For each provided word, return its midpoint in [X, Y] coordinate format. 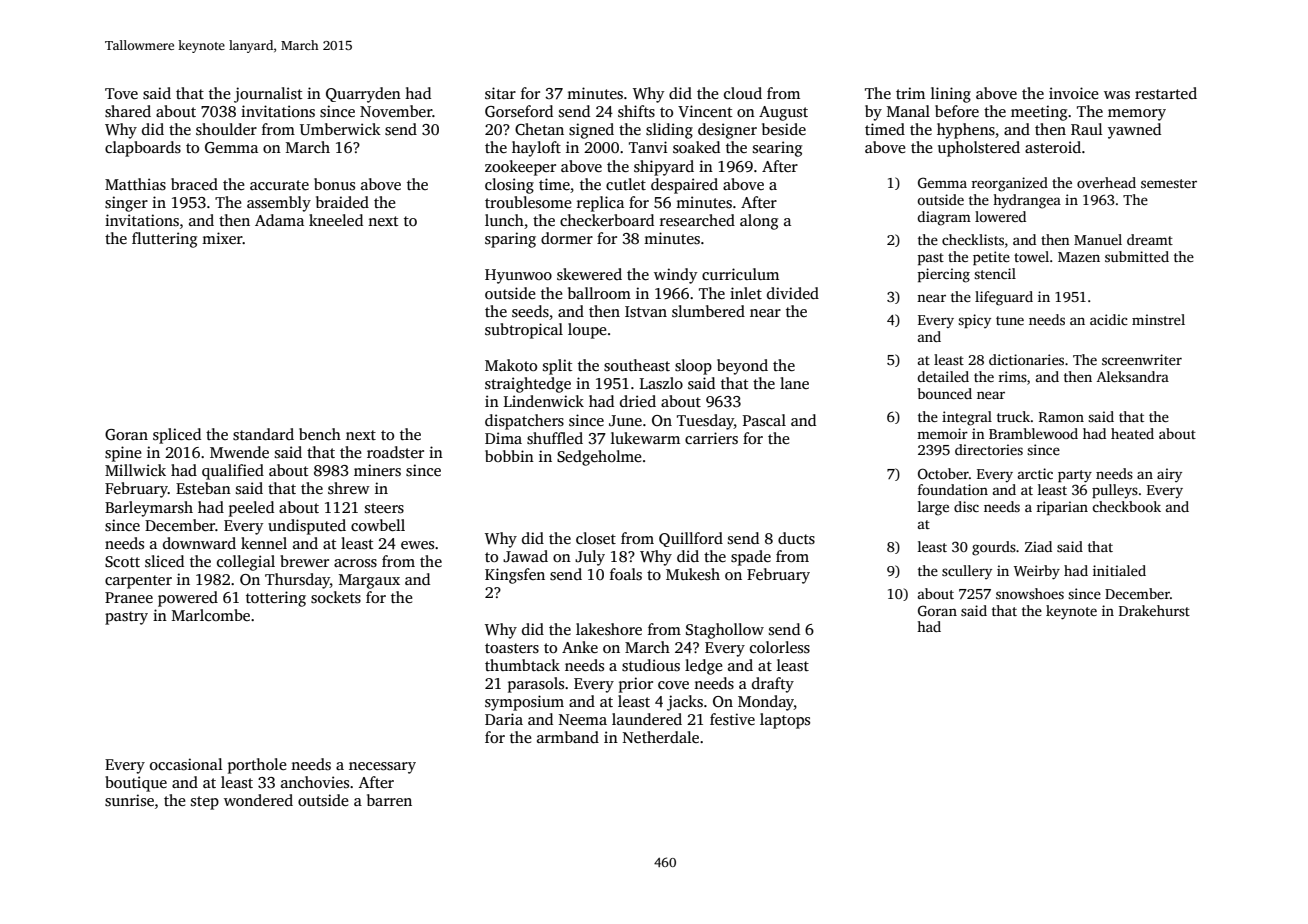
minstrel [1158, 319]
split [558, 367]
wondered [258, 800]
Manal [908, 111]
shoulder [226, 129]
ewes [417, 545]
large [933, 508]
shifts [636, 111]
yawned [1134, 131]
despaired [684, 186]
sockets [336, 597]
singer [126, 204]
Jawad [525, 556]
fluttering [164, 240]
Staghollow [725, 631]
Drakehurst [1154, 610]
